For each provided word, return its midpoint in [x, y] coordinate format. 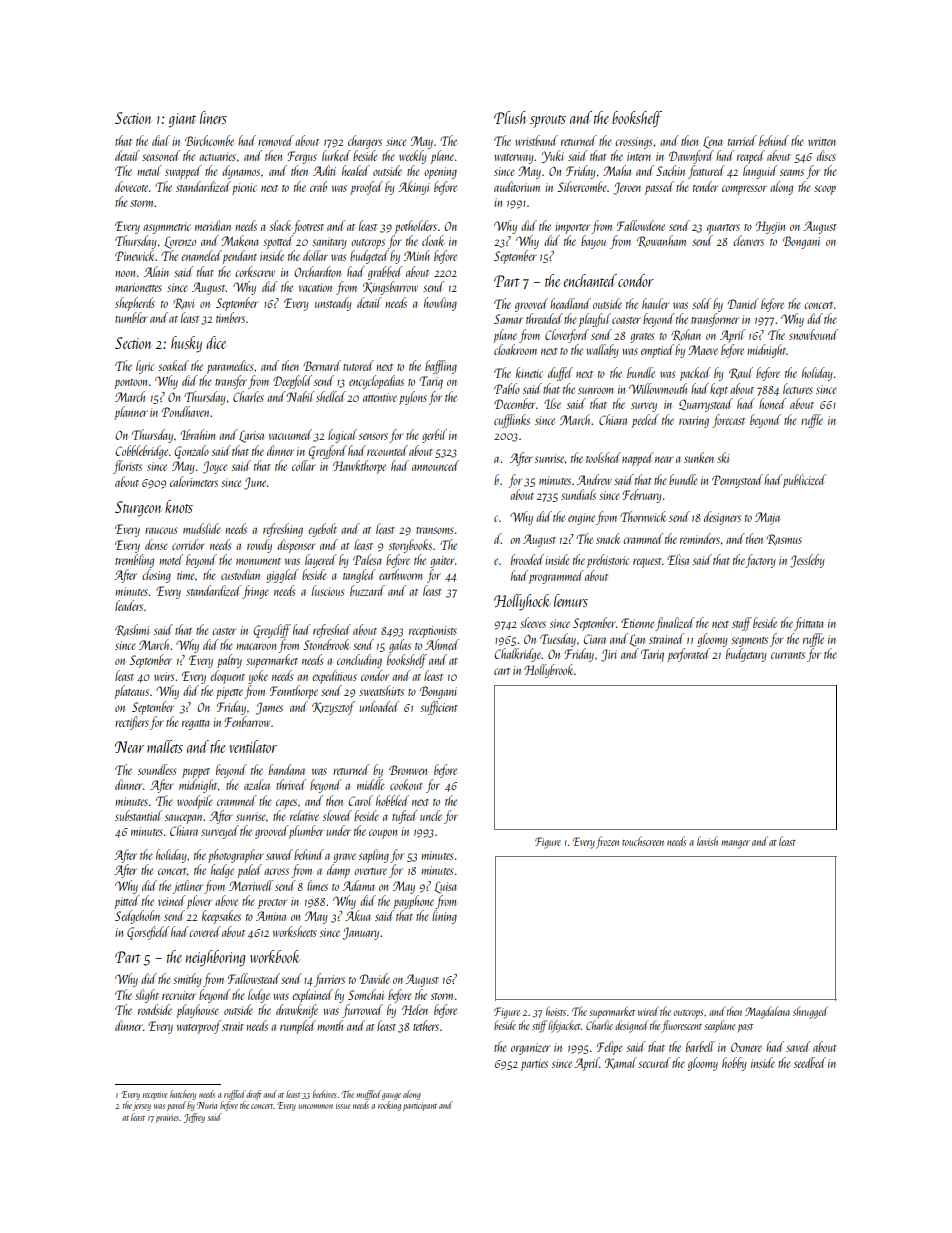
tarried [742, 140]
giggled [282, 576]
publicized [804, 481]
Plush [510, 117]
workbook [275, 956]
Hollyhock [522, 602]
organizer [530, 1049]
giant [182, 120]
